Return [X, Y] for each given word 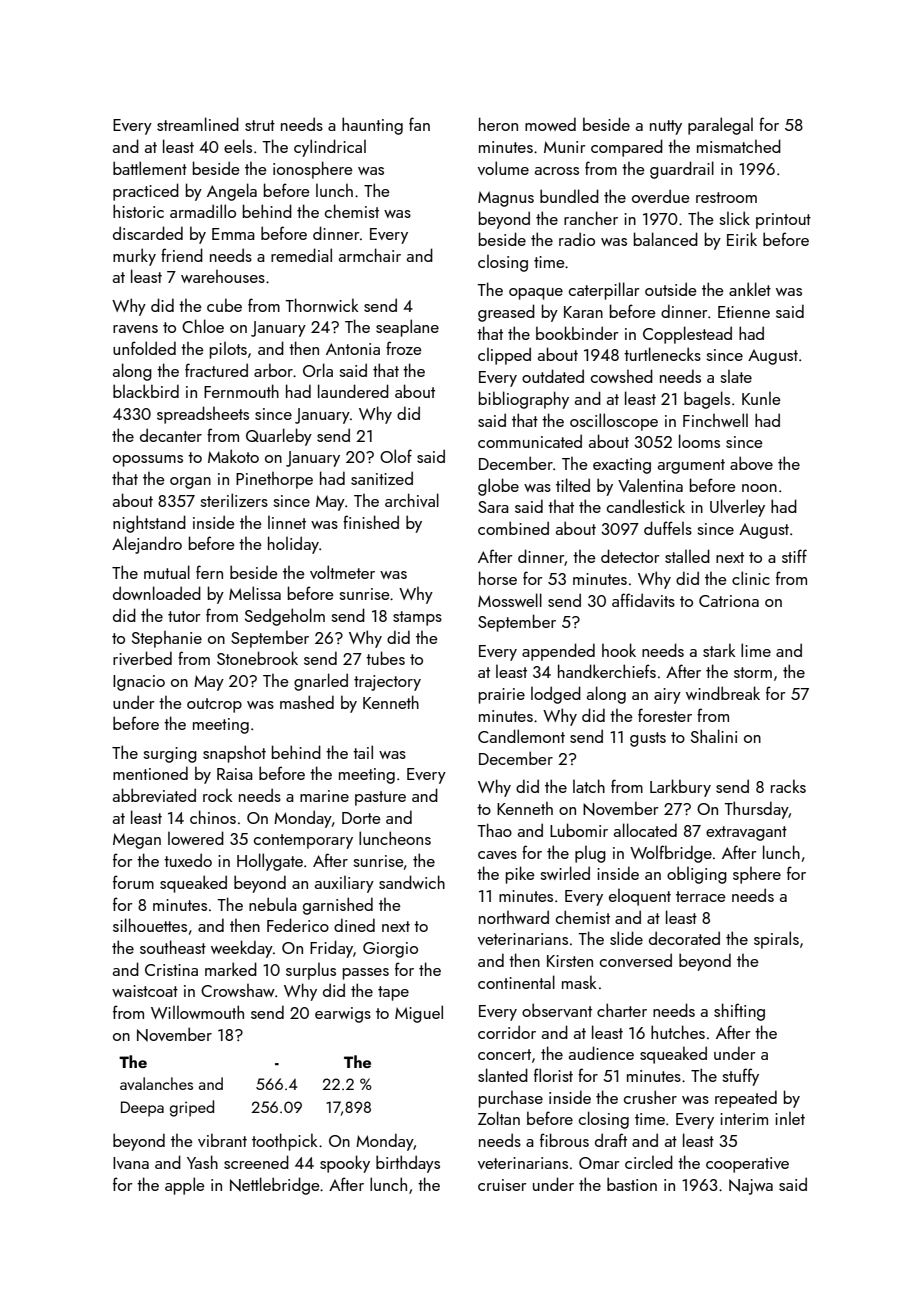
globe [498, 487]
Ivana [131, 1163]
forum [133, 882]
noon [759, 488]
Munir [565, 147]
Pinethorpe [274, 480]
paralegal [720, 126]
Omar [599, 1163]
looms [699, 441]
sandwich [412, 882]
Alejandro [147, 545]
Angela [232, 192]
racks [788, 786]
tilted [573, 485]
